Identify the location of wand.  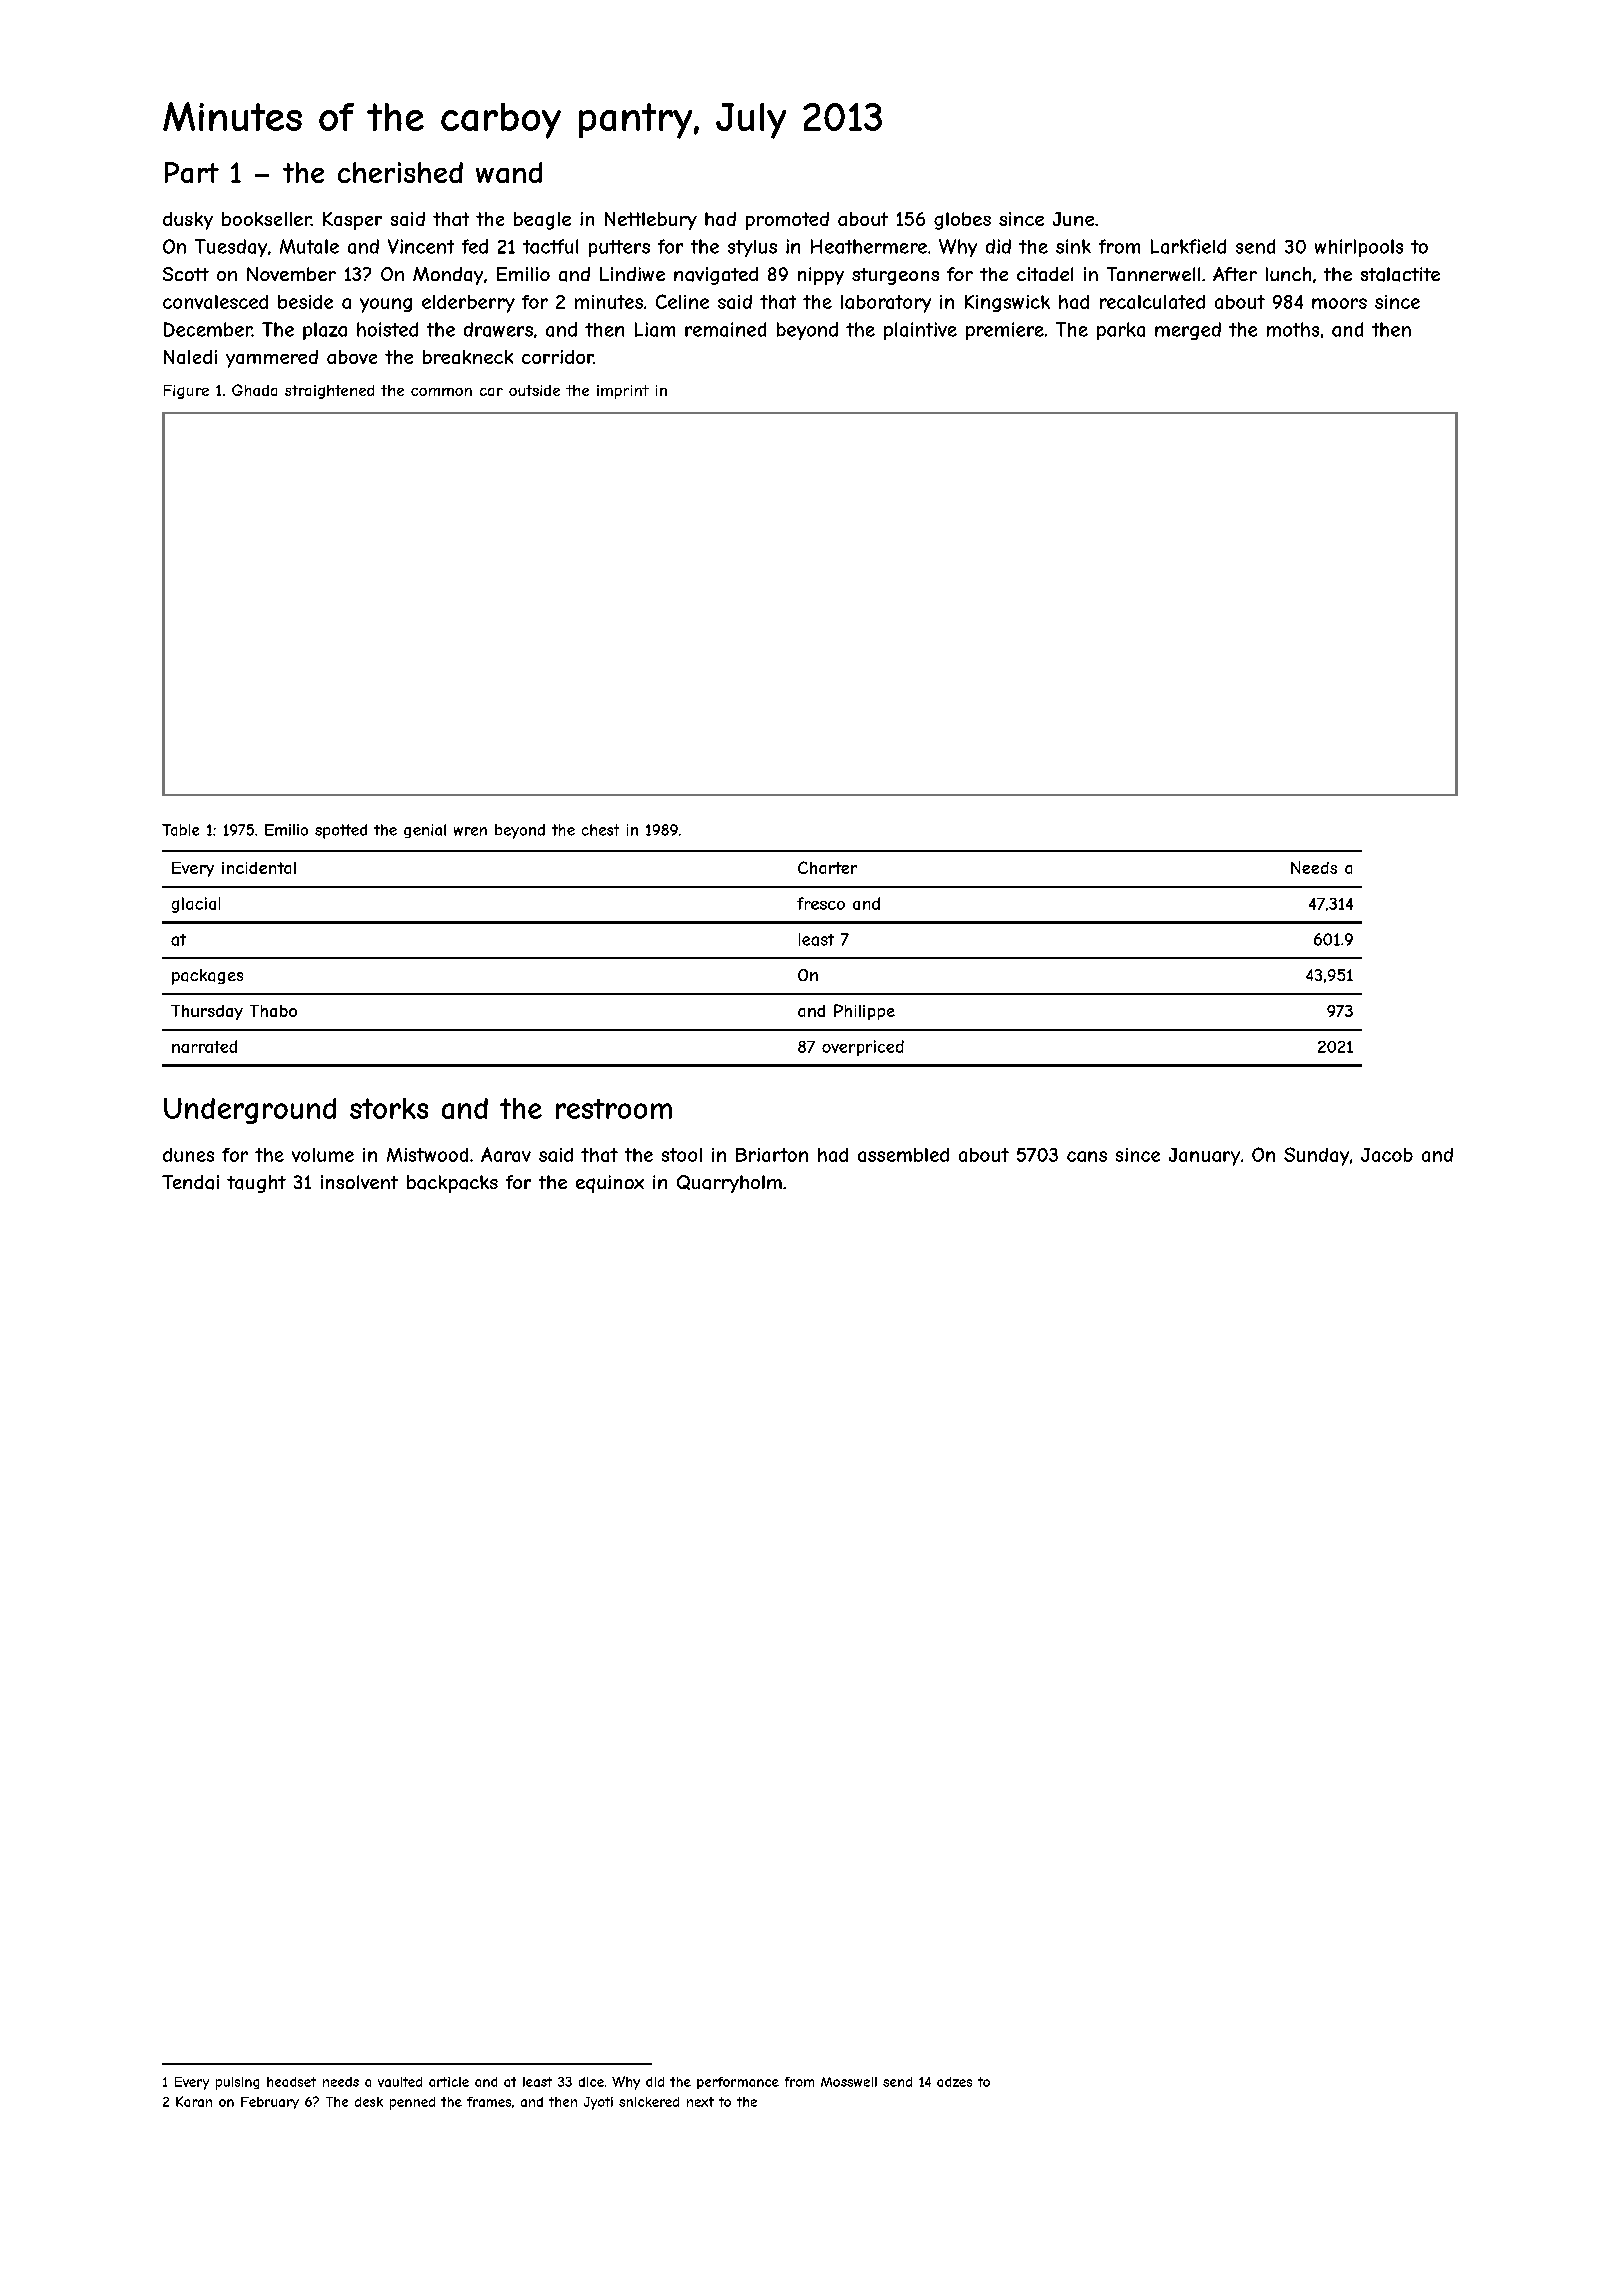
(509, 172).
